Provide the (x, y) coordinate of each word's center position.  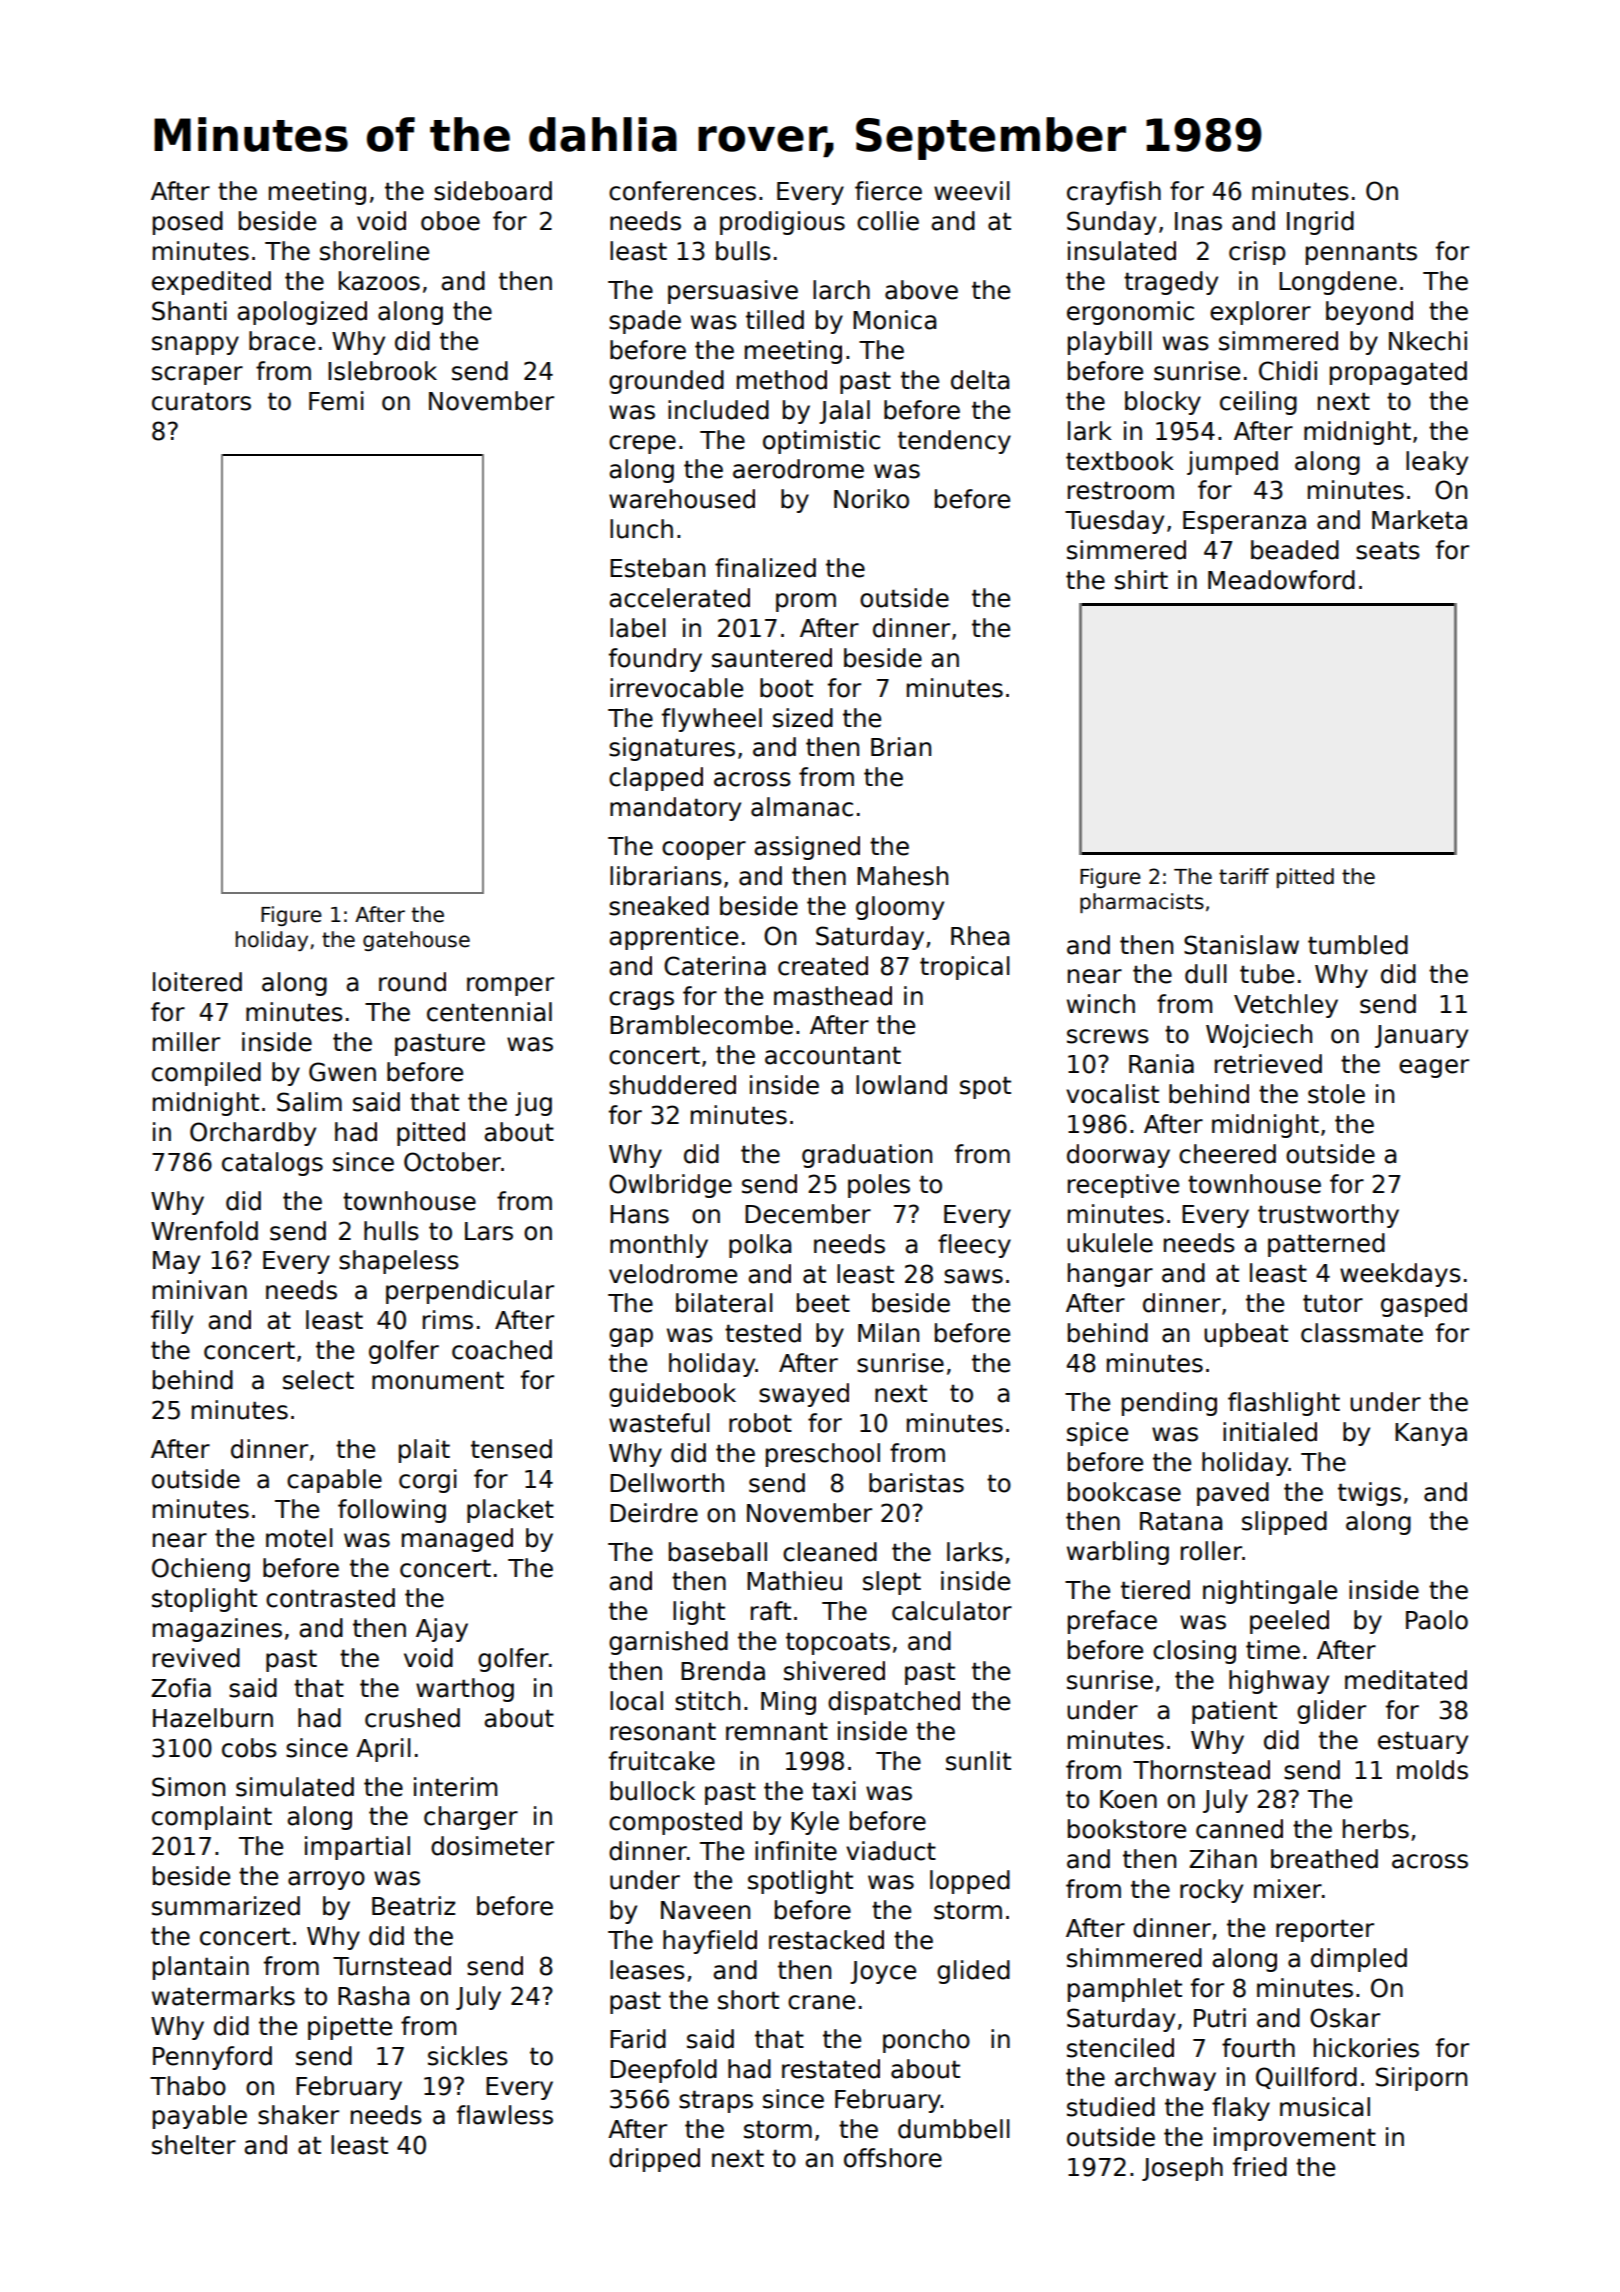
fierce (888, 191)
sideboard (493, 191)
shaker (298, 2115)
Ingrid (1320, 223)
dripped (654, 2160)
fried (1260, 2167)
